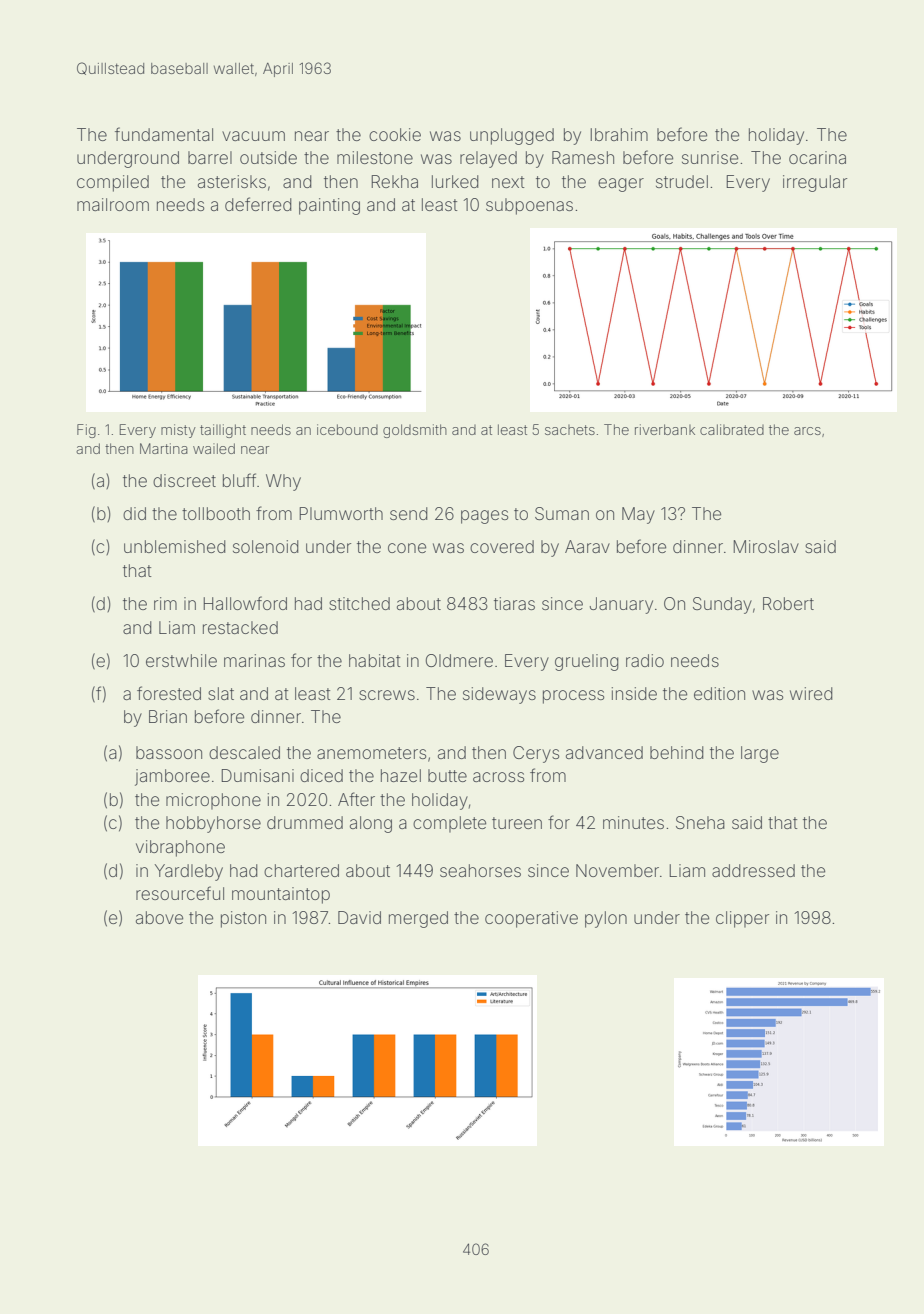  What do you see at coordinates (223, 431) in the image?
I see `taillight` at bounding box center [223, 431].
